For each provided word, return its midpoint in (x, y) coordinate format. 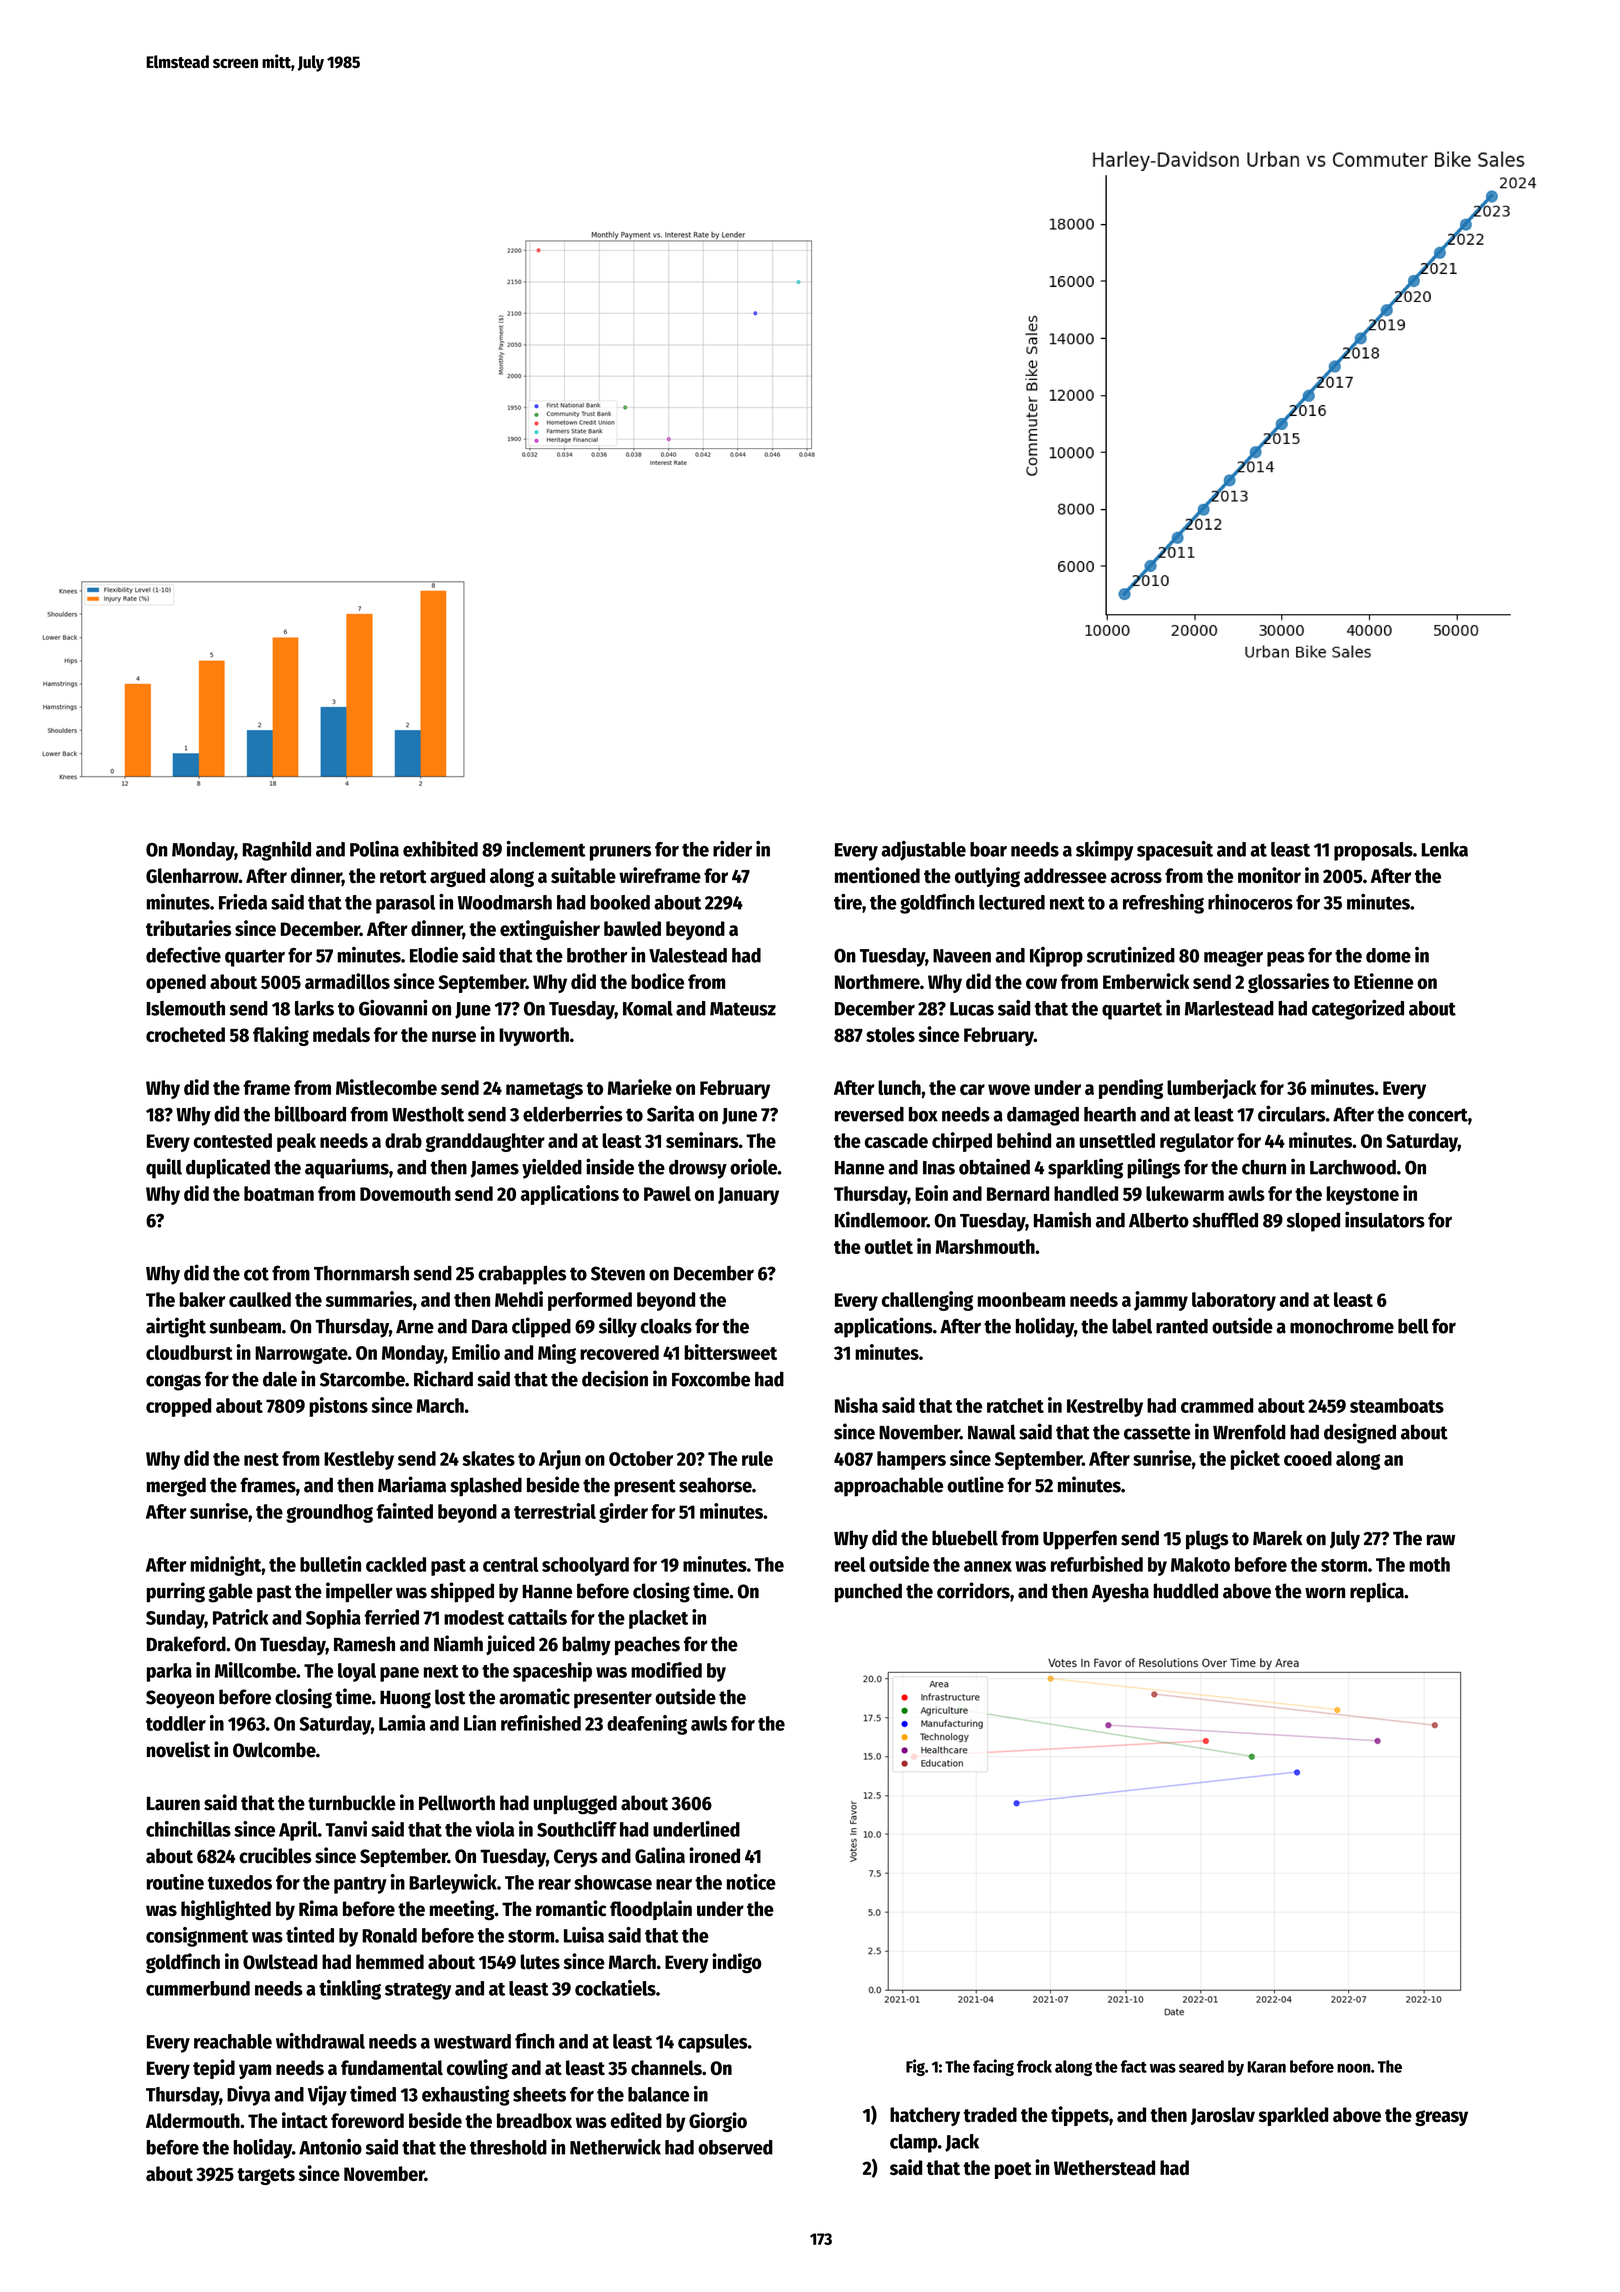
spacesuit (1175, 851)
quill (164, 1168)
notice (751, 1882)
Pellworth (457, 1803)
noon (1354, 2068)
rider (732, 849)
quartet (1132, 1011)
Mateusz (743, 1009)
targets (266, 2176)
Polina (374, 849)
